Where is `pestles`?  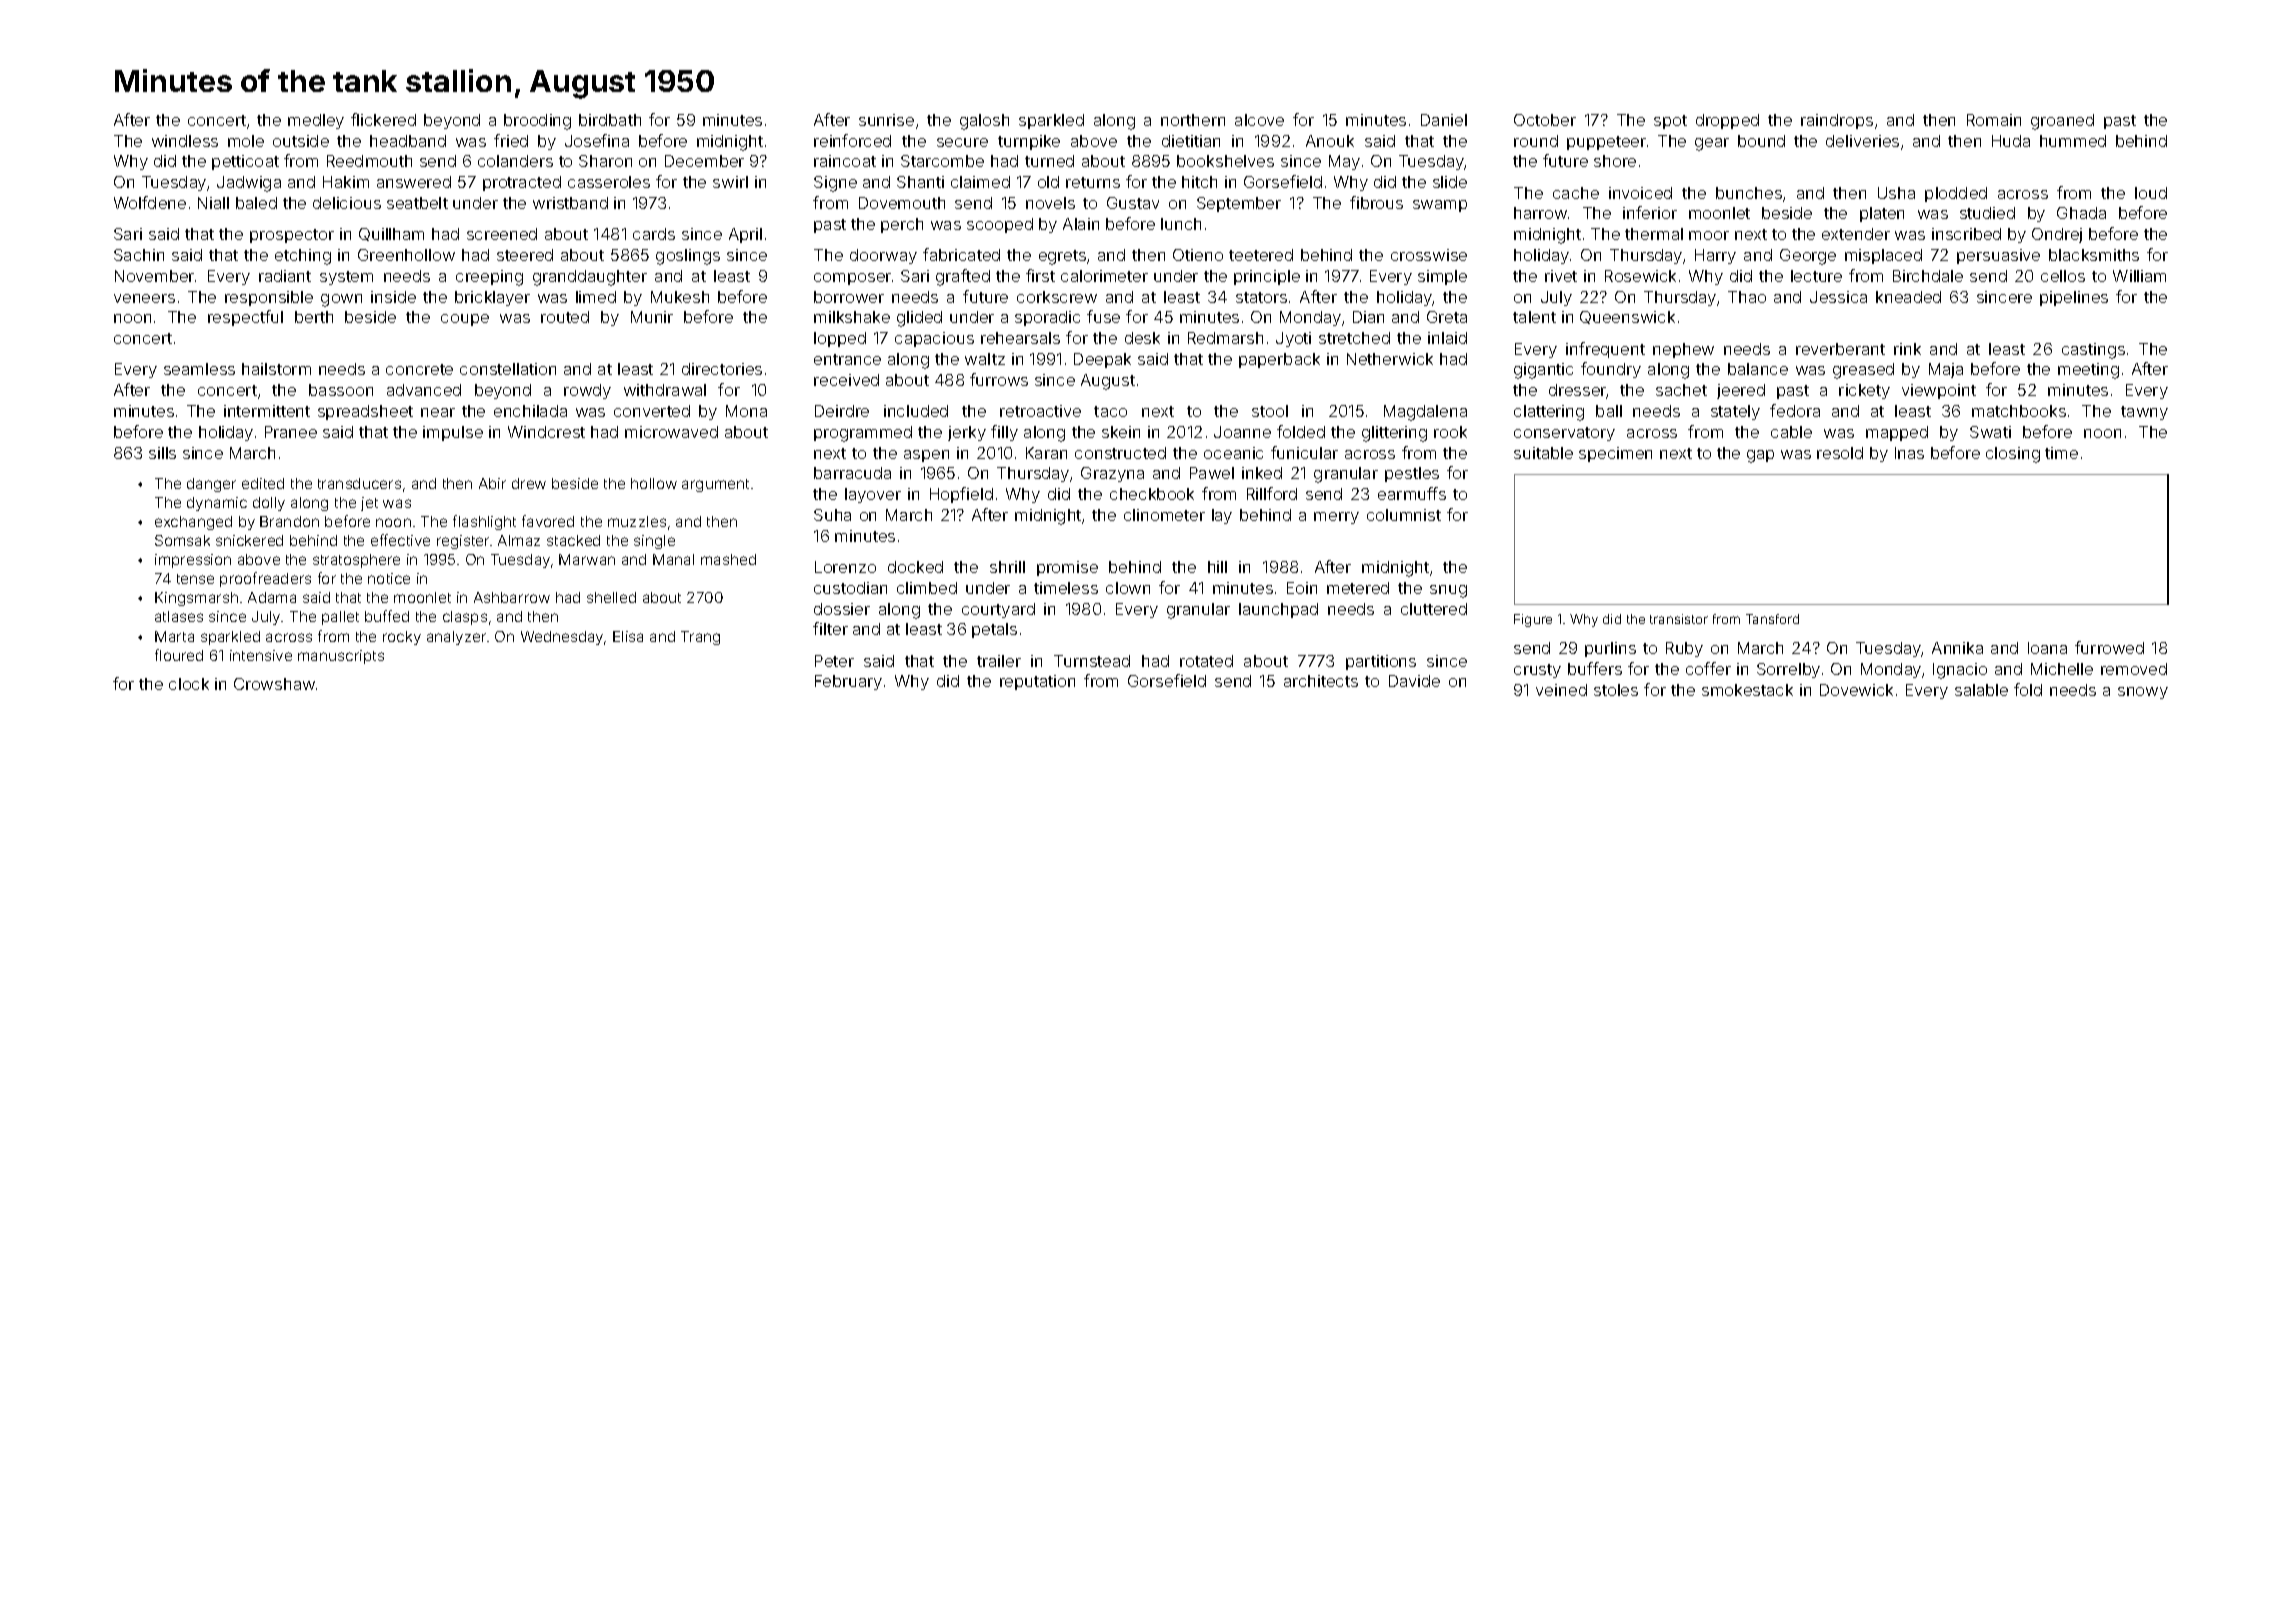
pestles is located at coordinates (1412, 474).
